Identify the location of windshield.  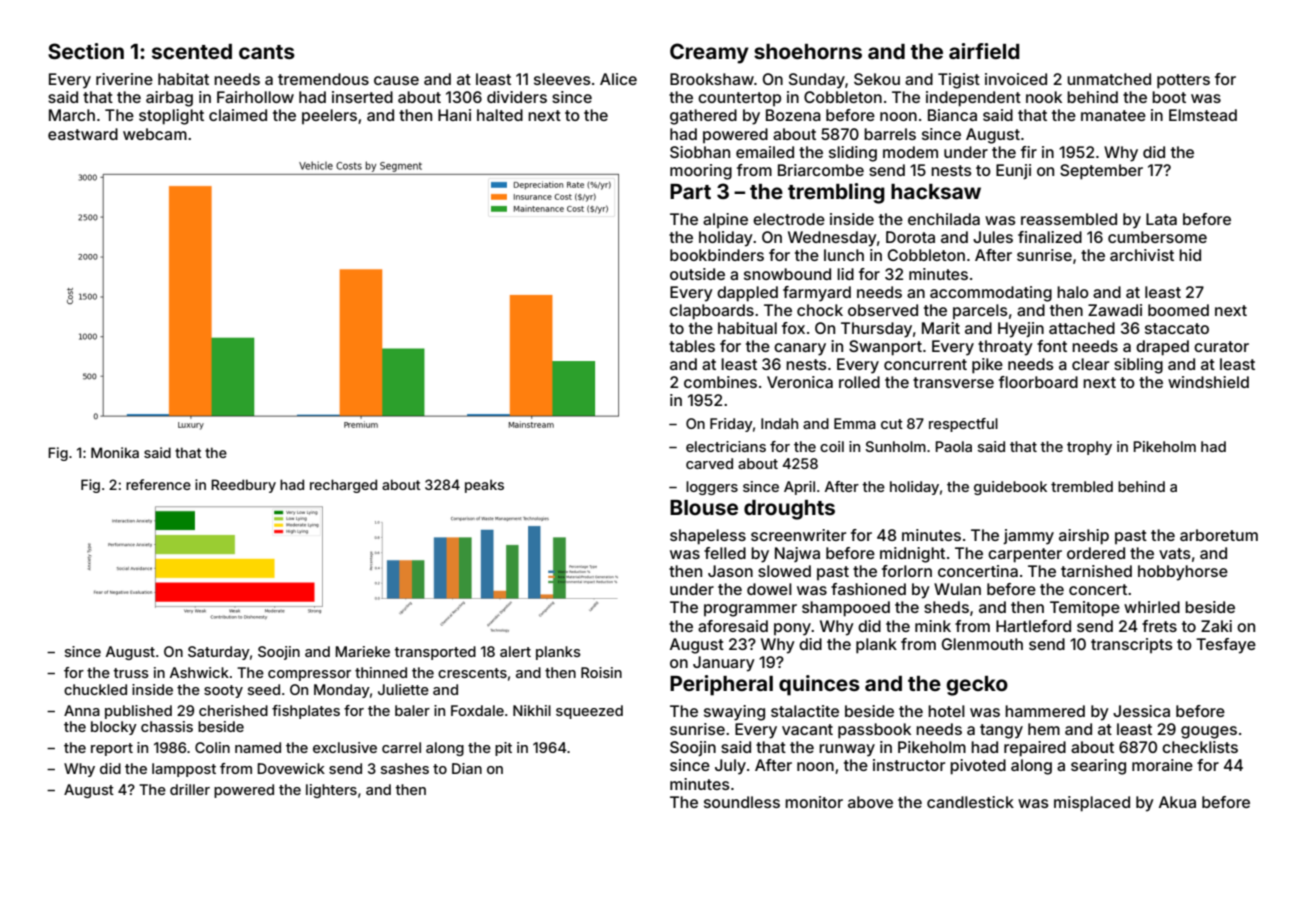
(1208, 382).
